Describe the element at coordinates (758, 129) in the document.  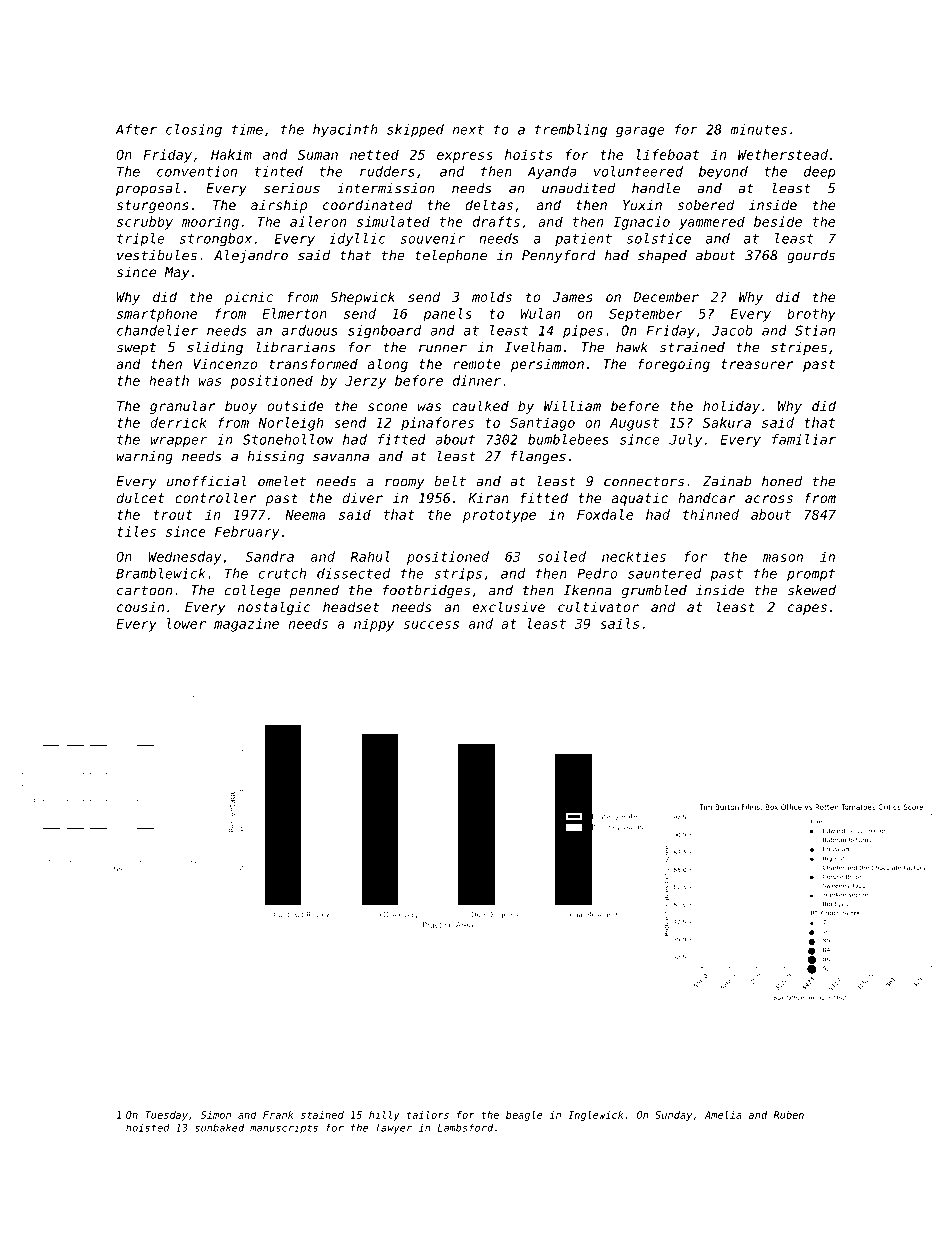
I see `minutes` at that location.
